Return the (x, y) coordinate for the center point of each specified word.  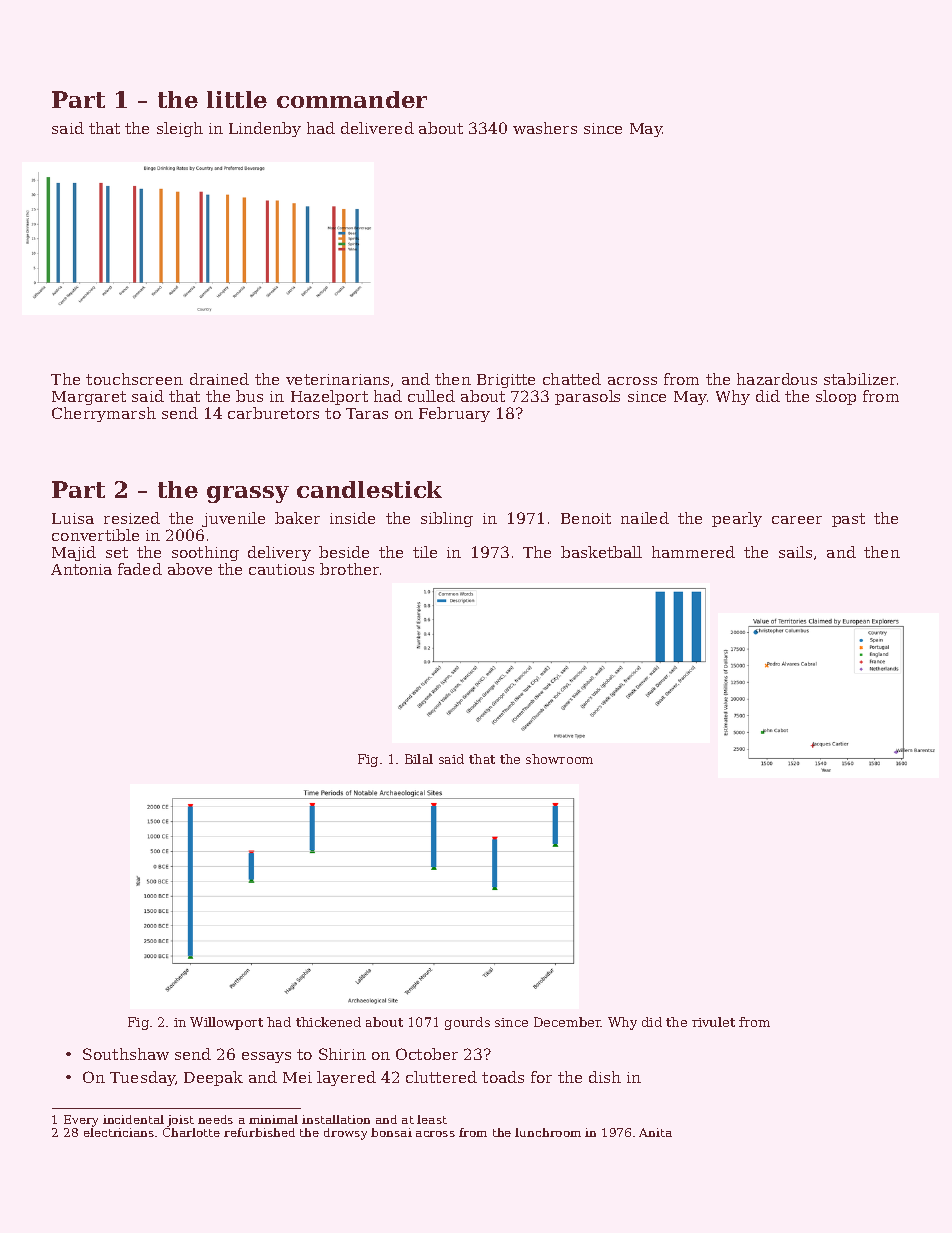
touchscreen (134, 379)
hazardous (777, 379)
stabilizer (860, 379)
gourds (467, 1023)
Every (81, 1121)
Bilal (419, 759)
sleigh (180, 129)
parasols (587, 397)
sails (795, 552)
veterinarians (337, 379)
